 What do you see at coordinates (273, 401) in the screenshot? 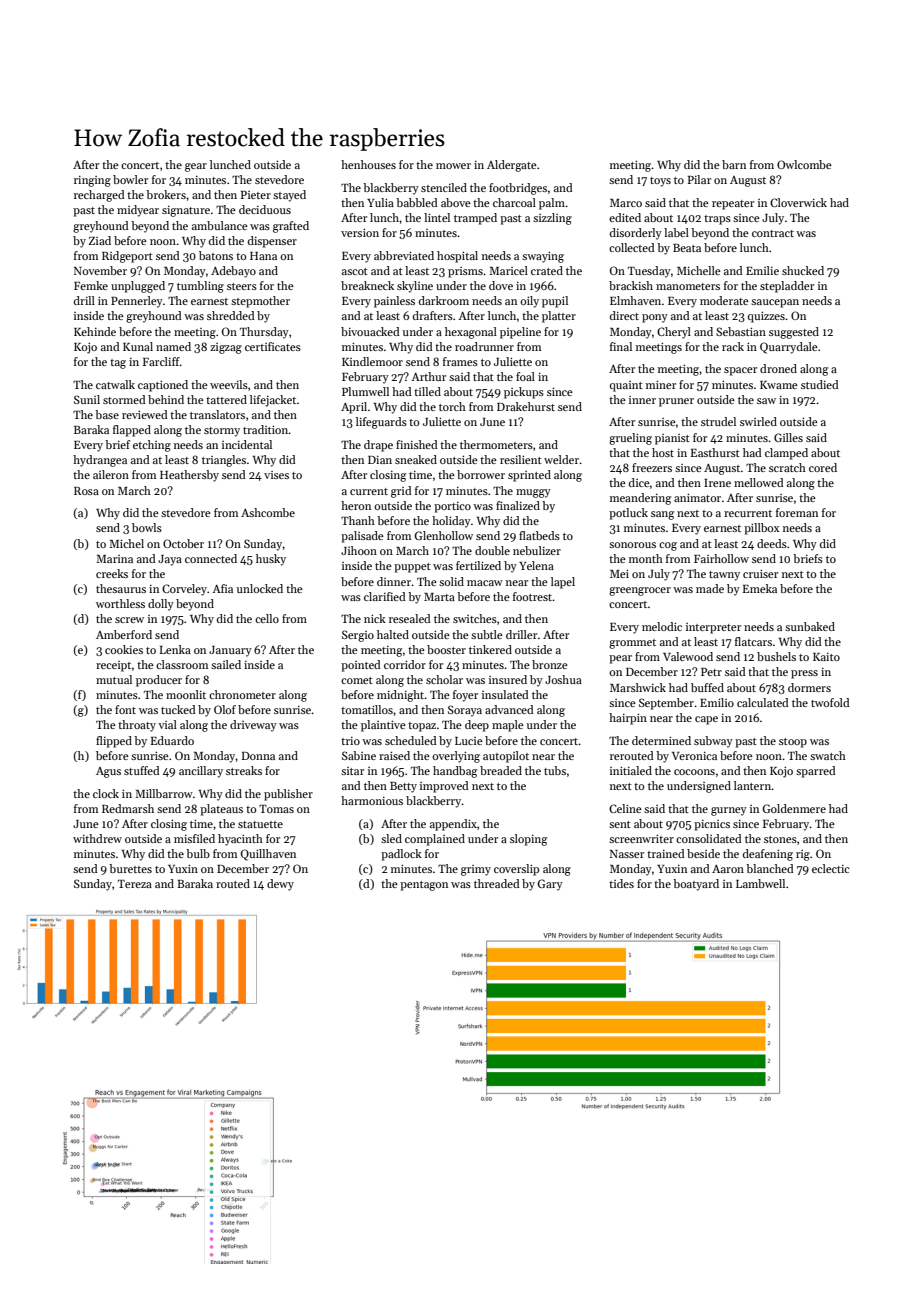
I see `lifejacket` at bounding box center [273, 401].
